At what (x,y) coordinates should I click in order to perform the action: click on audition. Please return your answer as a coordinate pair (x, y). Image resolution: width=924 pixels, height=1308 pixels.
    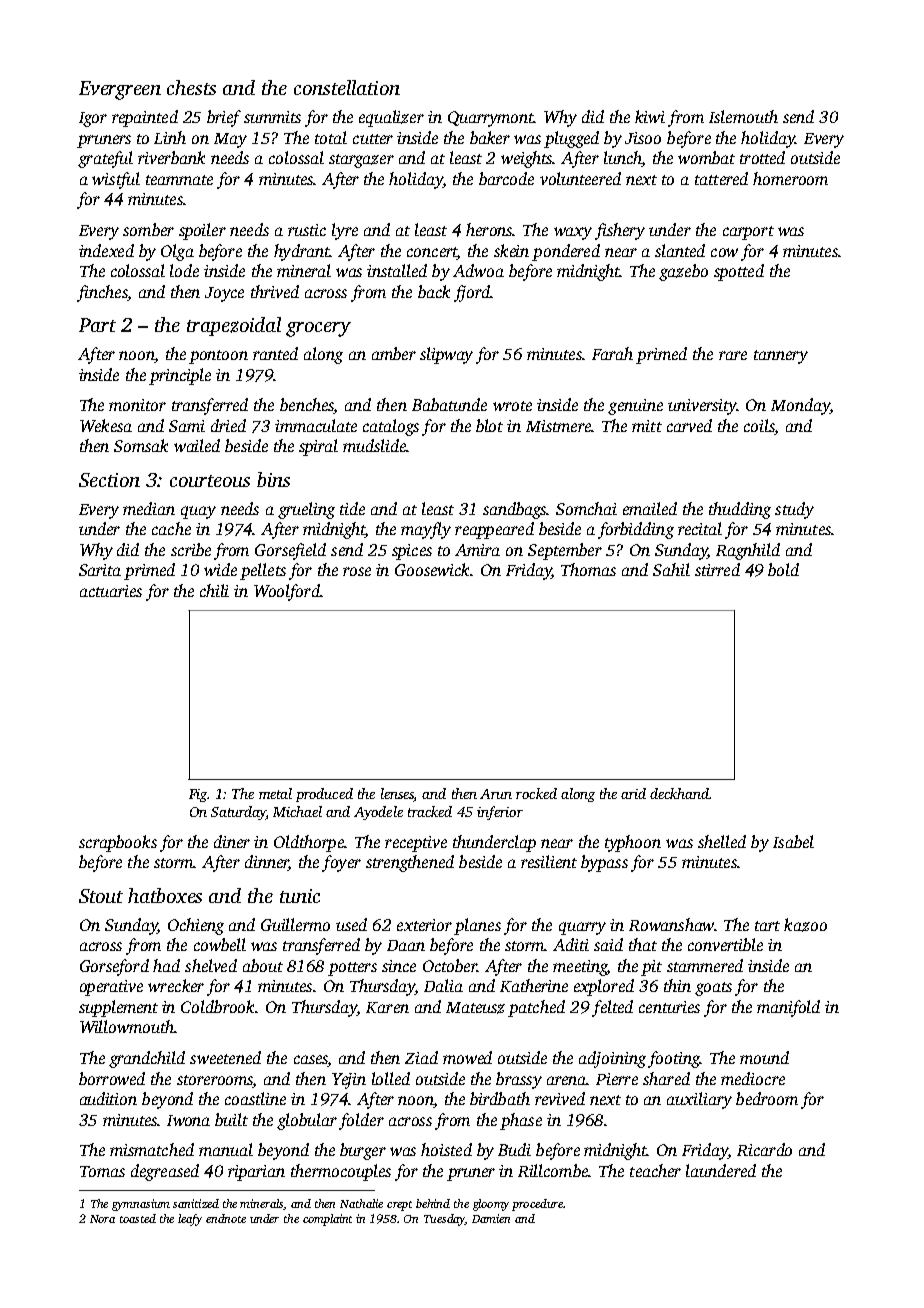
    Looking at the image, I should click on (108, 1098).
